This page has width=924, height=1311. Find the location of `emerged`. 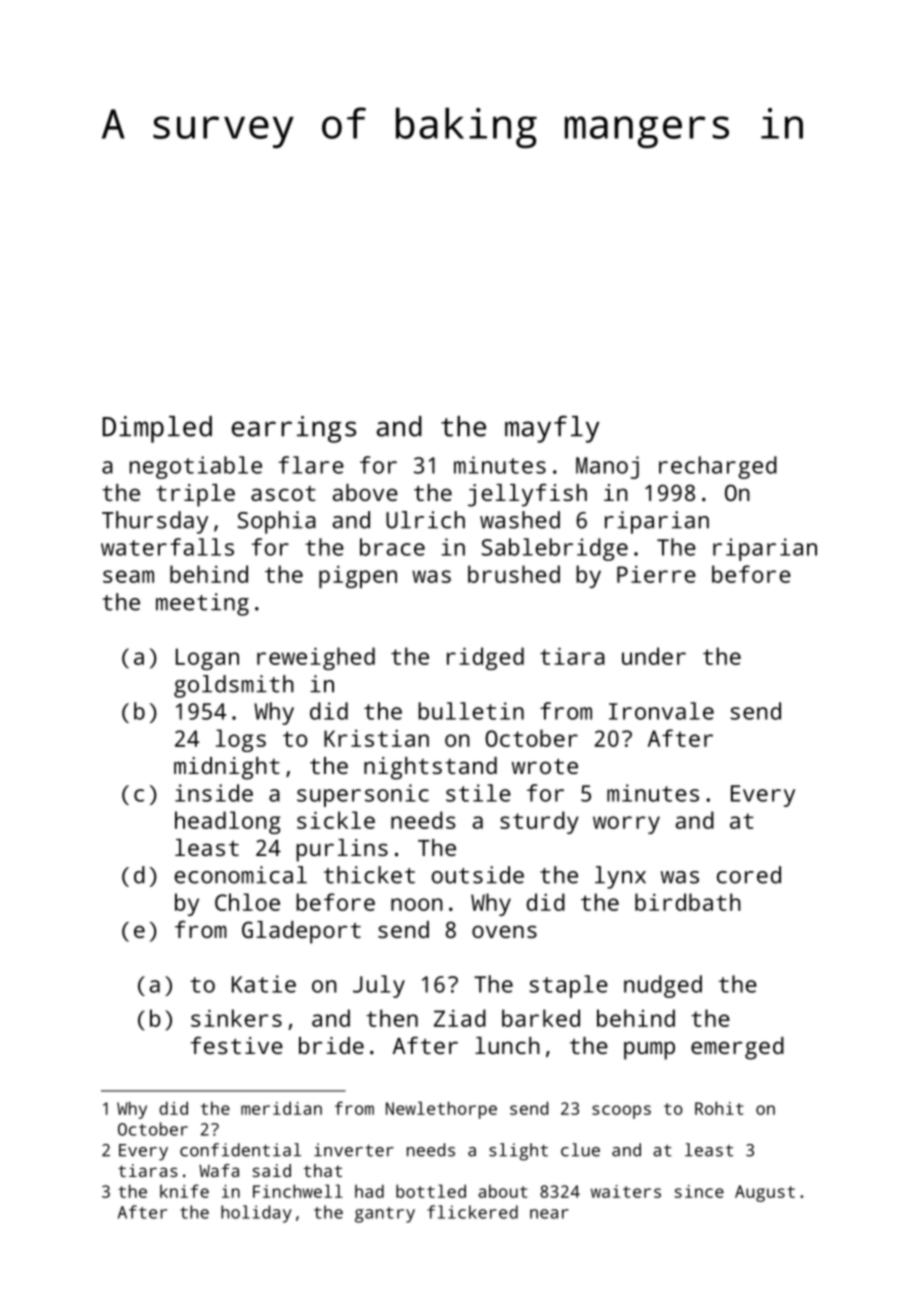

emerged is located at coordinates (737, 1048).
